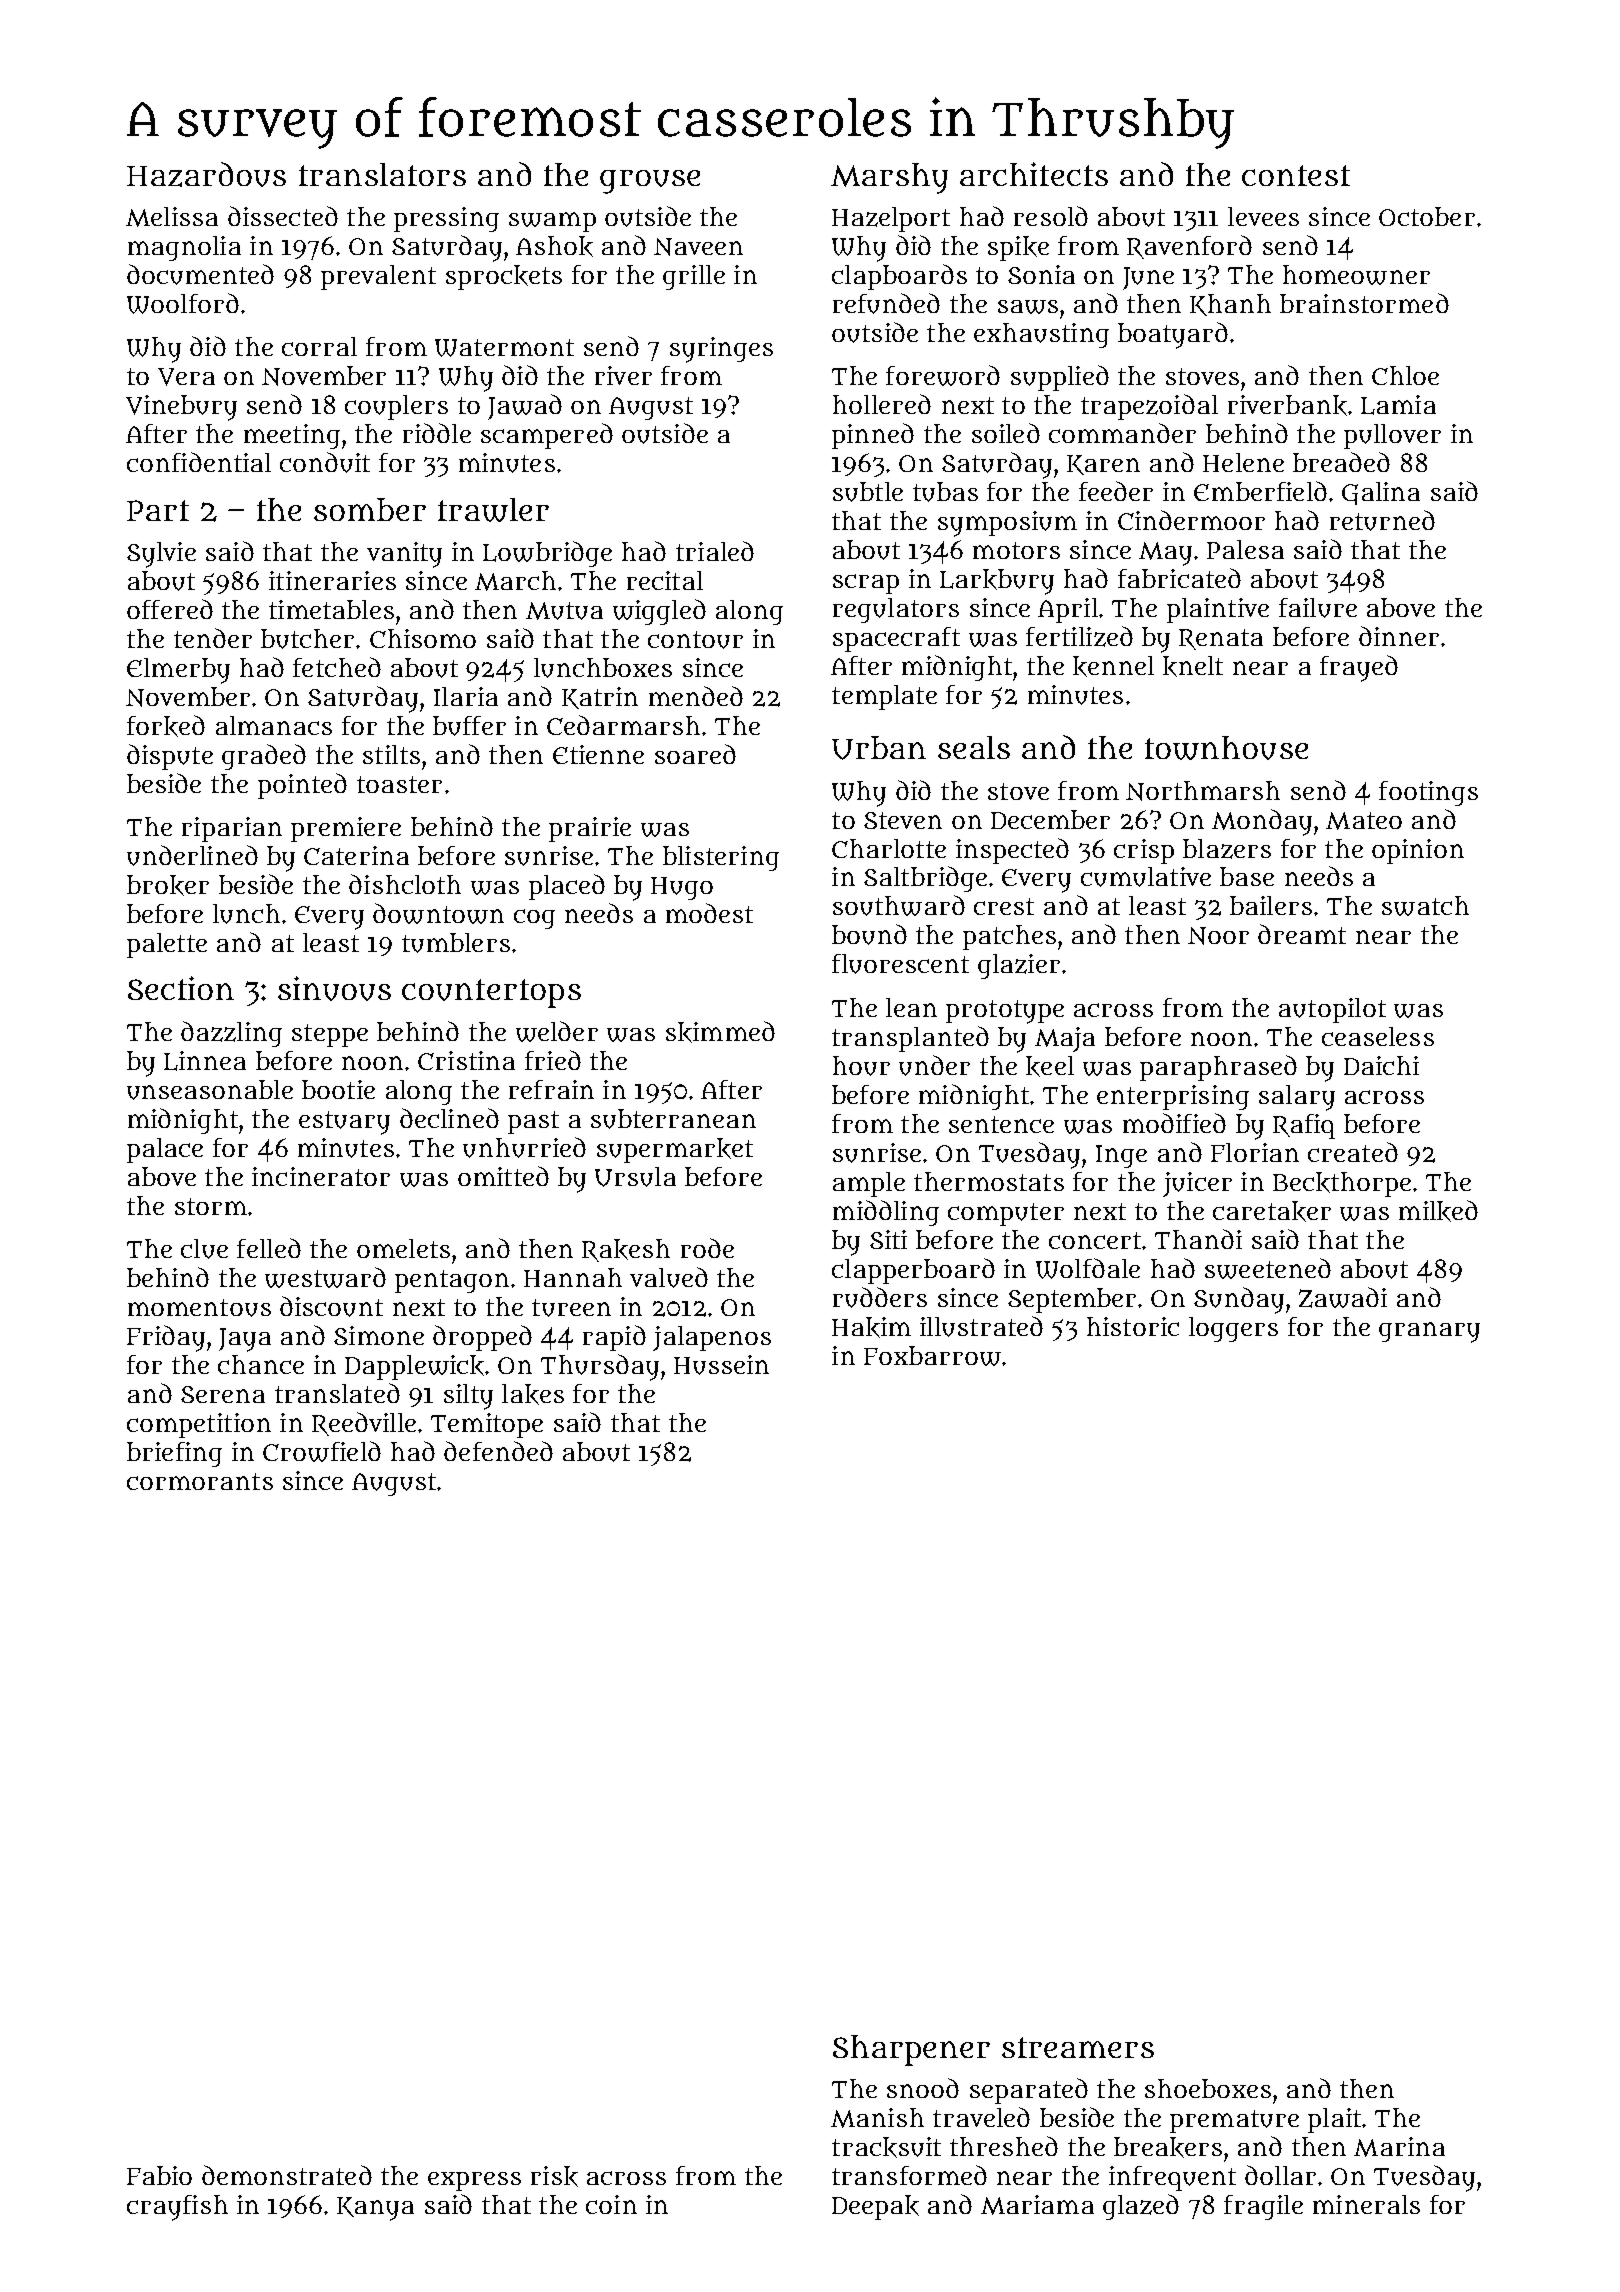 Image resolution: width=1620 pixels, height=2292 pixels. Describe the element at coordinates (721, 1365) in the image. I see `Hussein` at that location.
